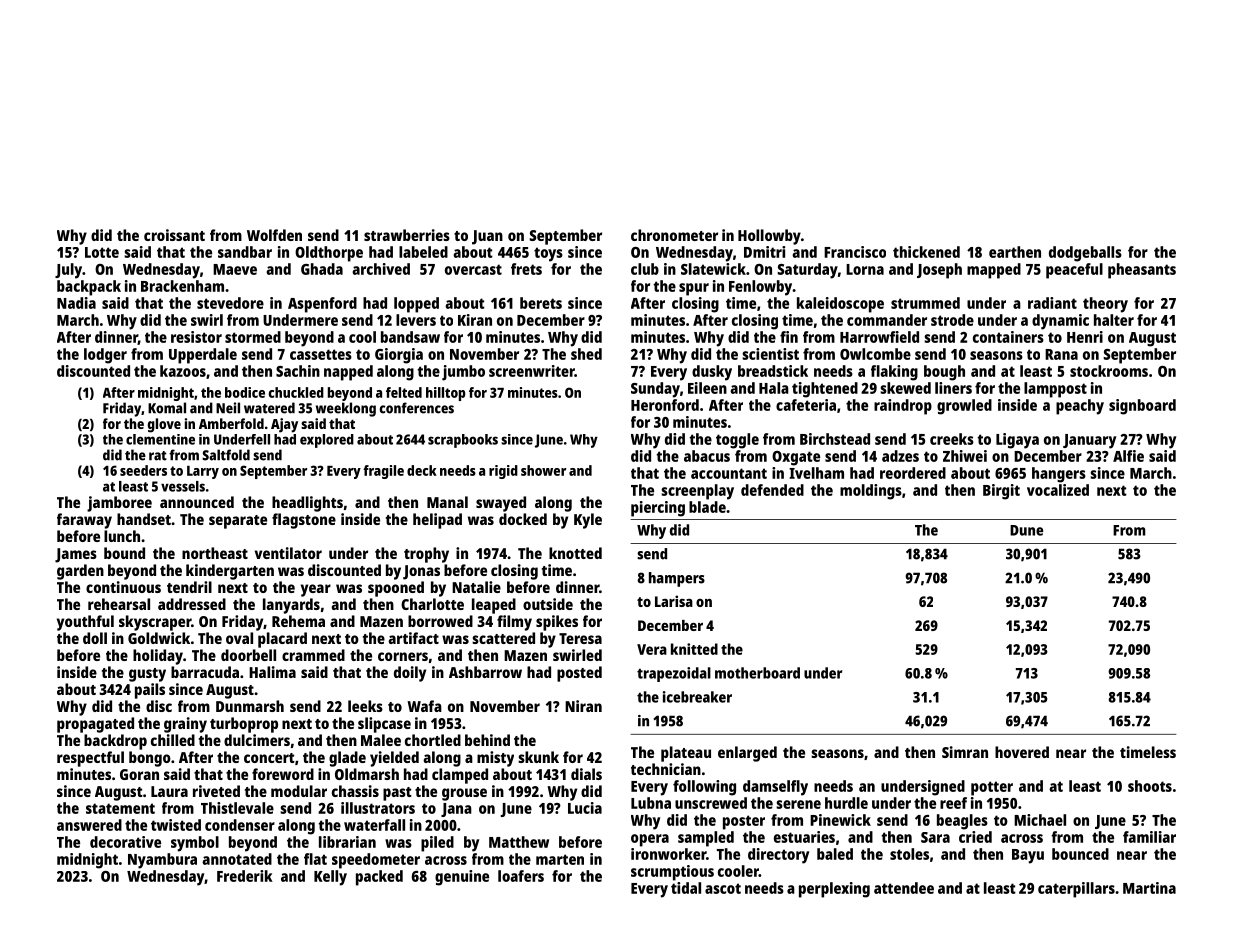  I want to click on Maeve, so click(235, 269).
